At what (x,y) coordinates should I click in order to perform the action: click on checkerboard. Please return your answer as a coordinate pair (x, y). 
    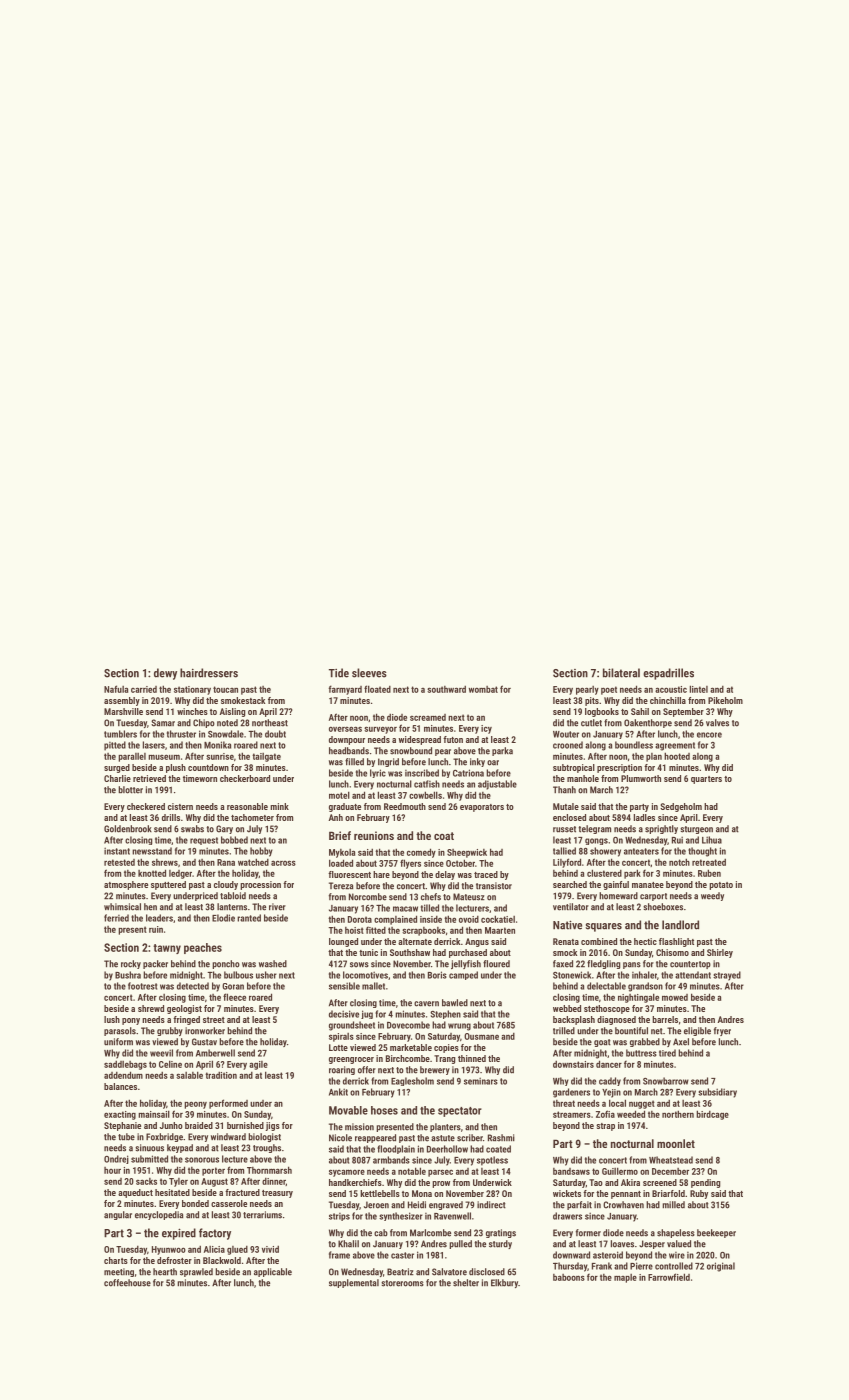
    Looking at the image, I should click on (245, 778).
